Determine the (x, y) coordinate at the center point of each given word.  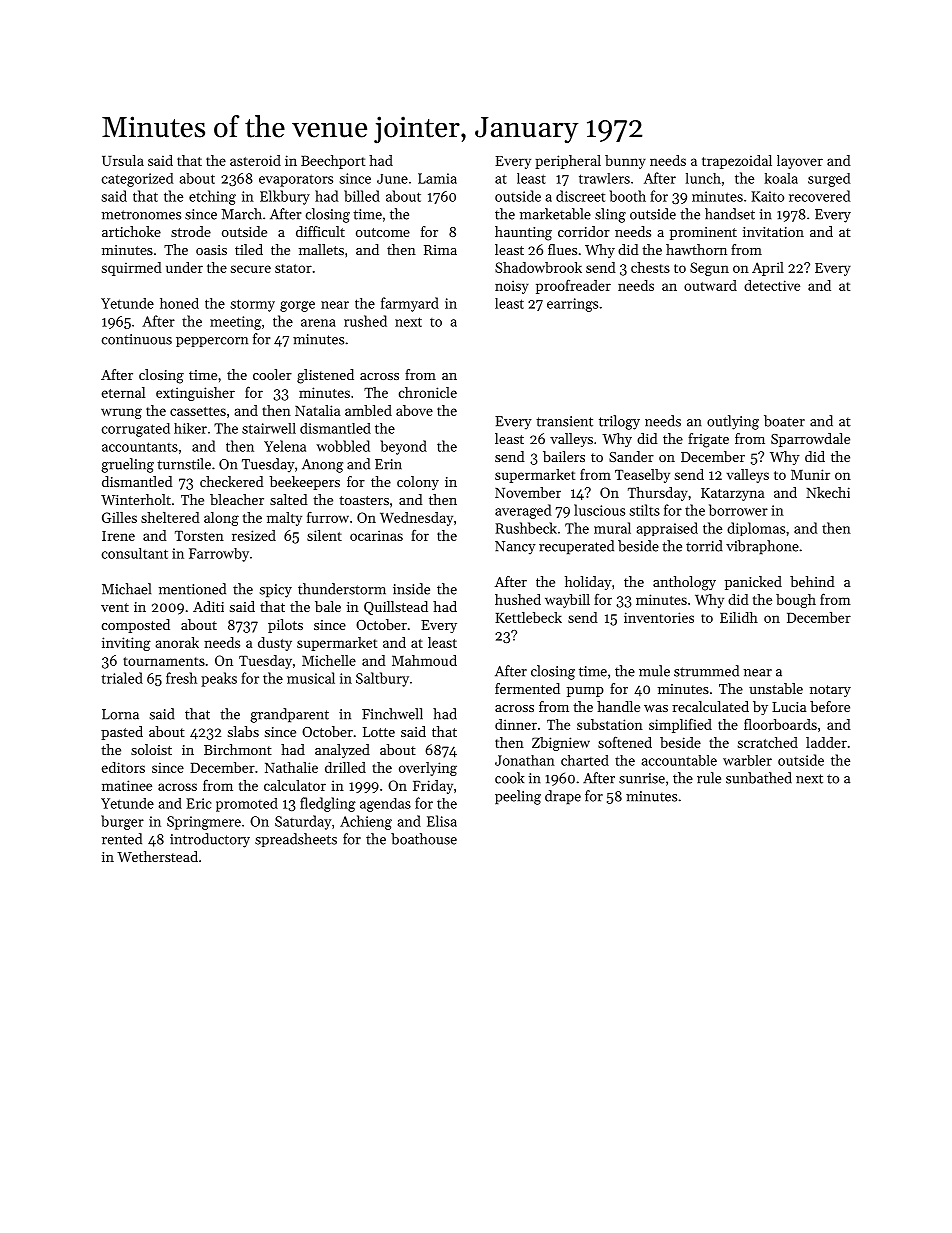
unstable (776, 688)
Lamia (437, 178)
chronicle (428, 392)
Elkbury (285, 197)
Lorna (120, 714)
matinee (127, 785)
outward (710, 285)
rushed (365, 321)
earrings (572, 305)
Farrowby (219, 555)
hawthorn (696, 249)
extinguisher (195, 394)
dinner (516, 724)
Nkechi (828, 492)
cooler (272, 374)
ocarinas (376, 535)
